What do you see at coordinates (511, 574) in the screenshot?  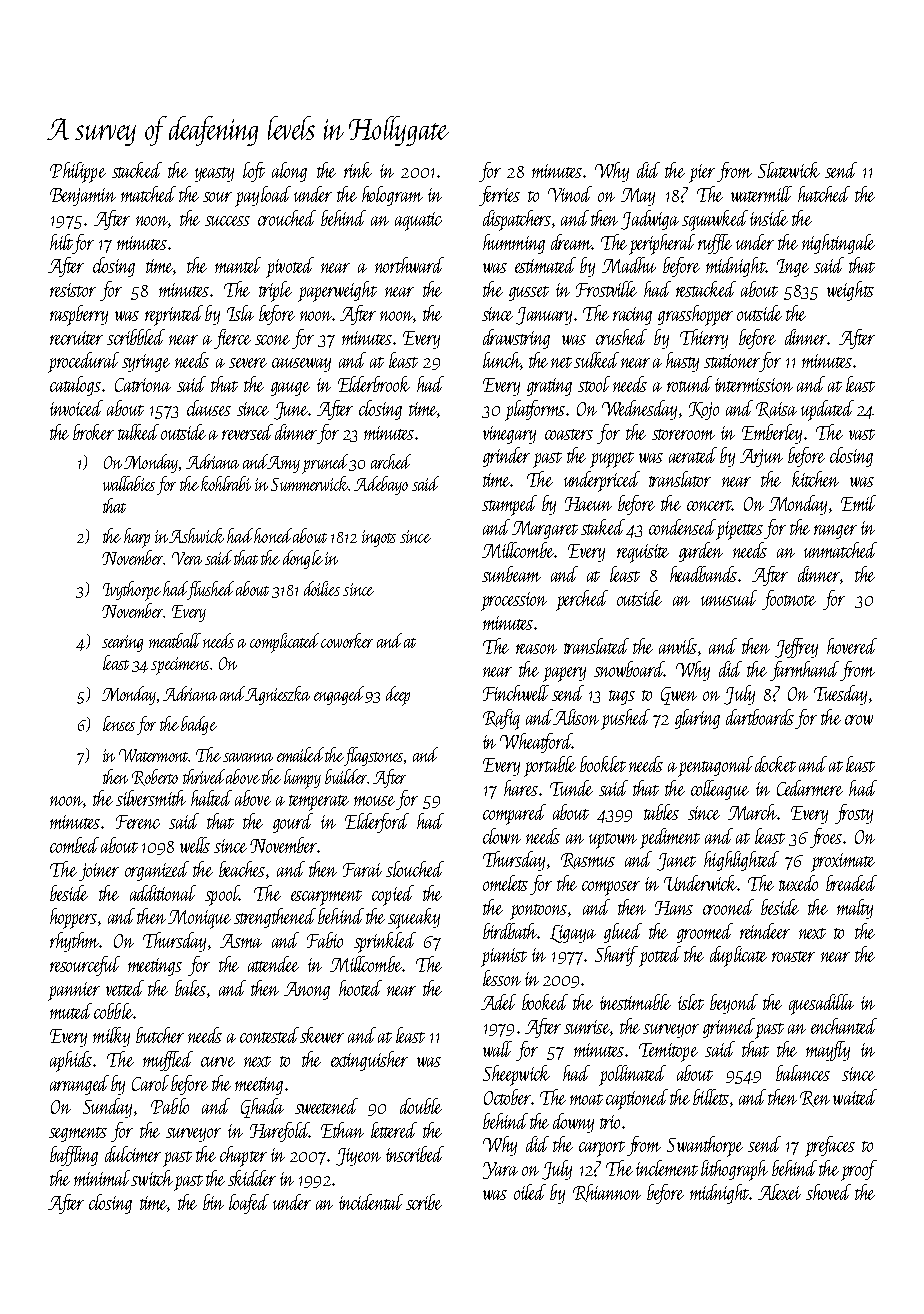 I see `sunbeam` at bounding box center [511, 574].
